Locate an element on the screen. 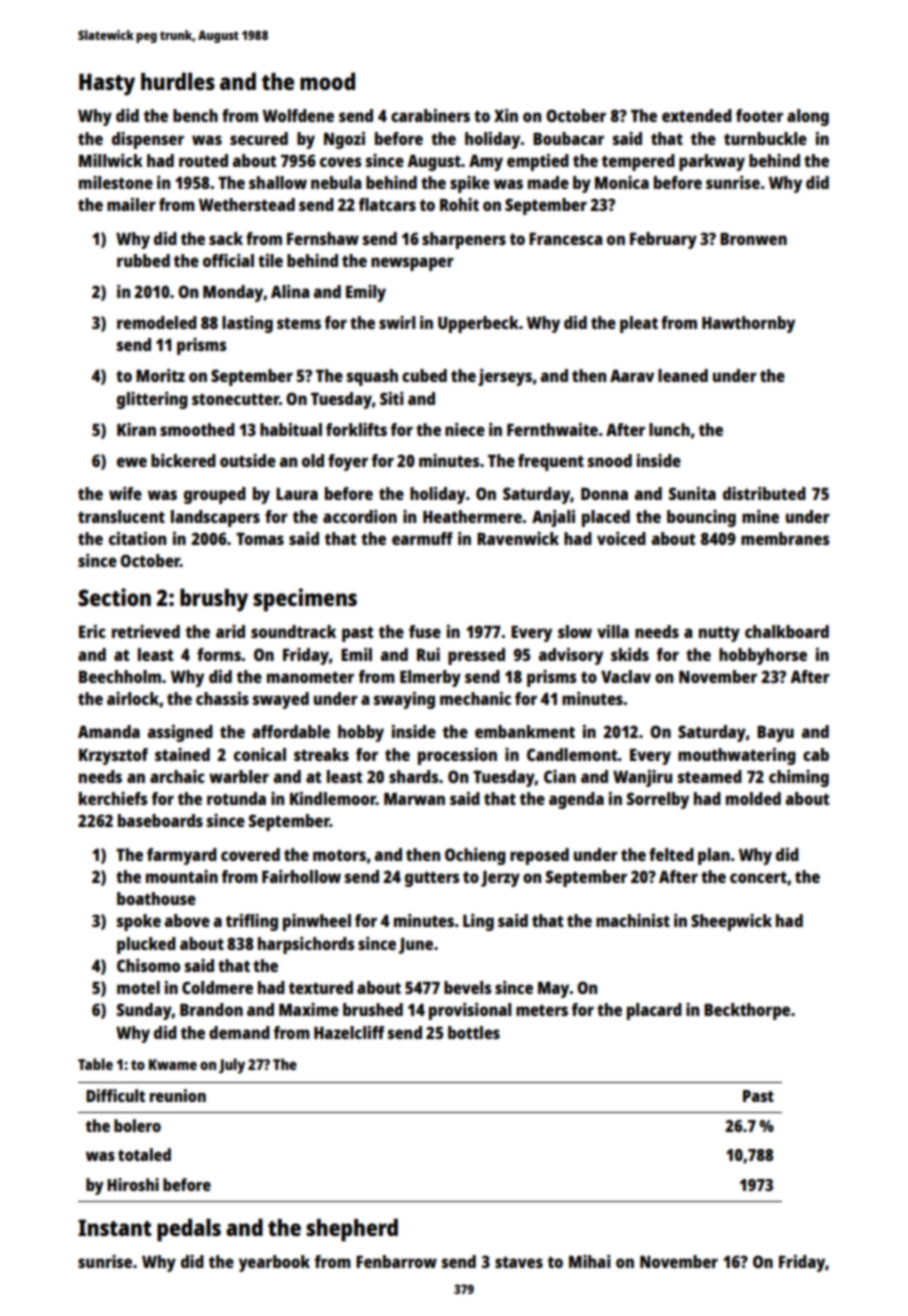 This screenshot has width=908, height=1316. hurdles is located at coordinates (178, 81).
